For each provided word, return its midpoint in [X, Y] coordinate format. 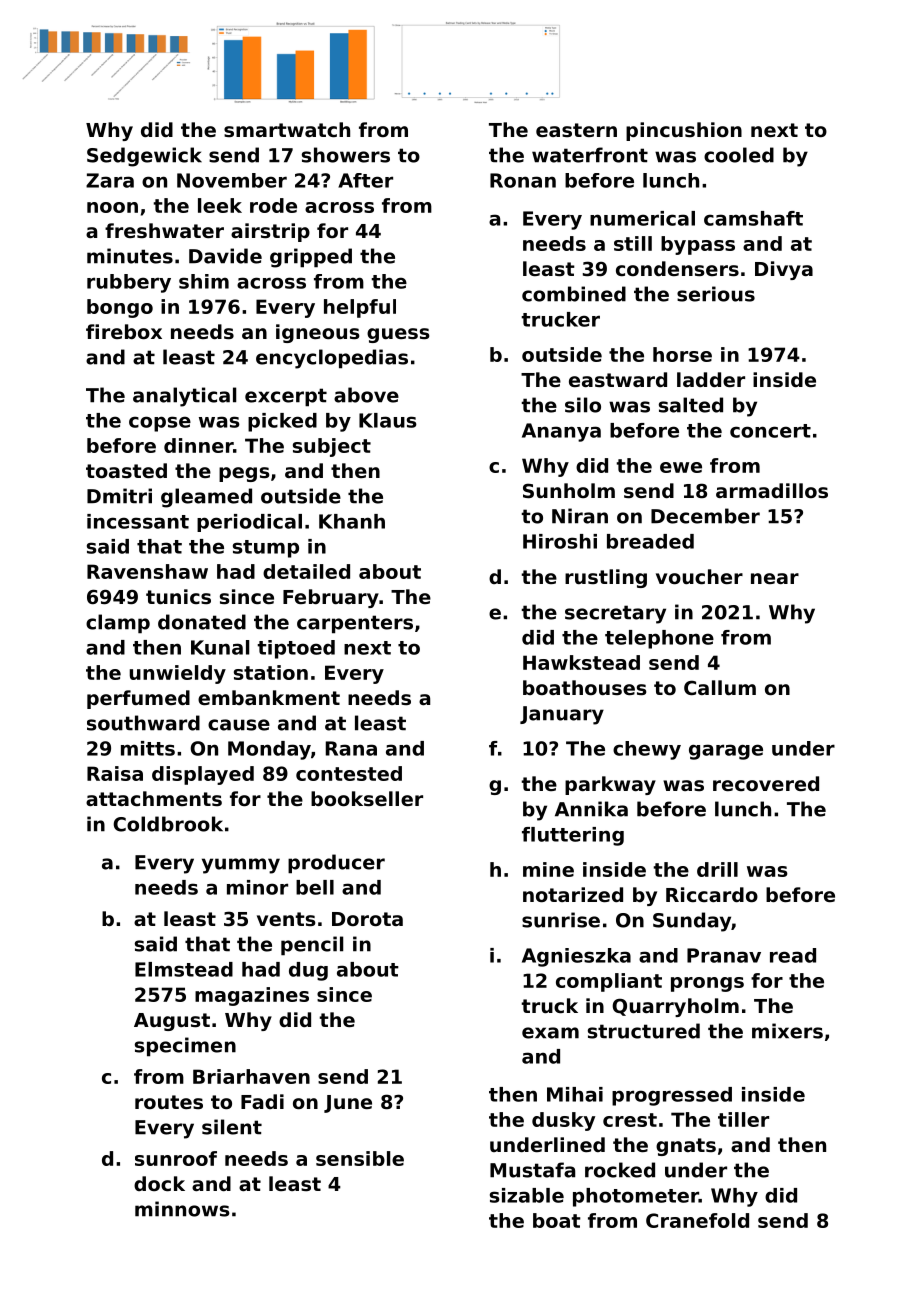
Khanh [352, 521]
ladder [711, 379]
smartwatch [287, 129]
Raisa [115, 773]
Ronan [523, 180]
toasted [126, 470]
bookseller [367, 798]
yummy [241, 866]
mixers [787, 1031]
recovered [766, 783]
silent [232, 1127]
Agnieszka [576, 957]
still [633, 243]
